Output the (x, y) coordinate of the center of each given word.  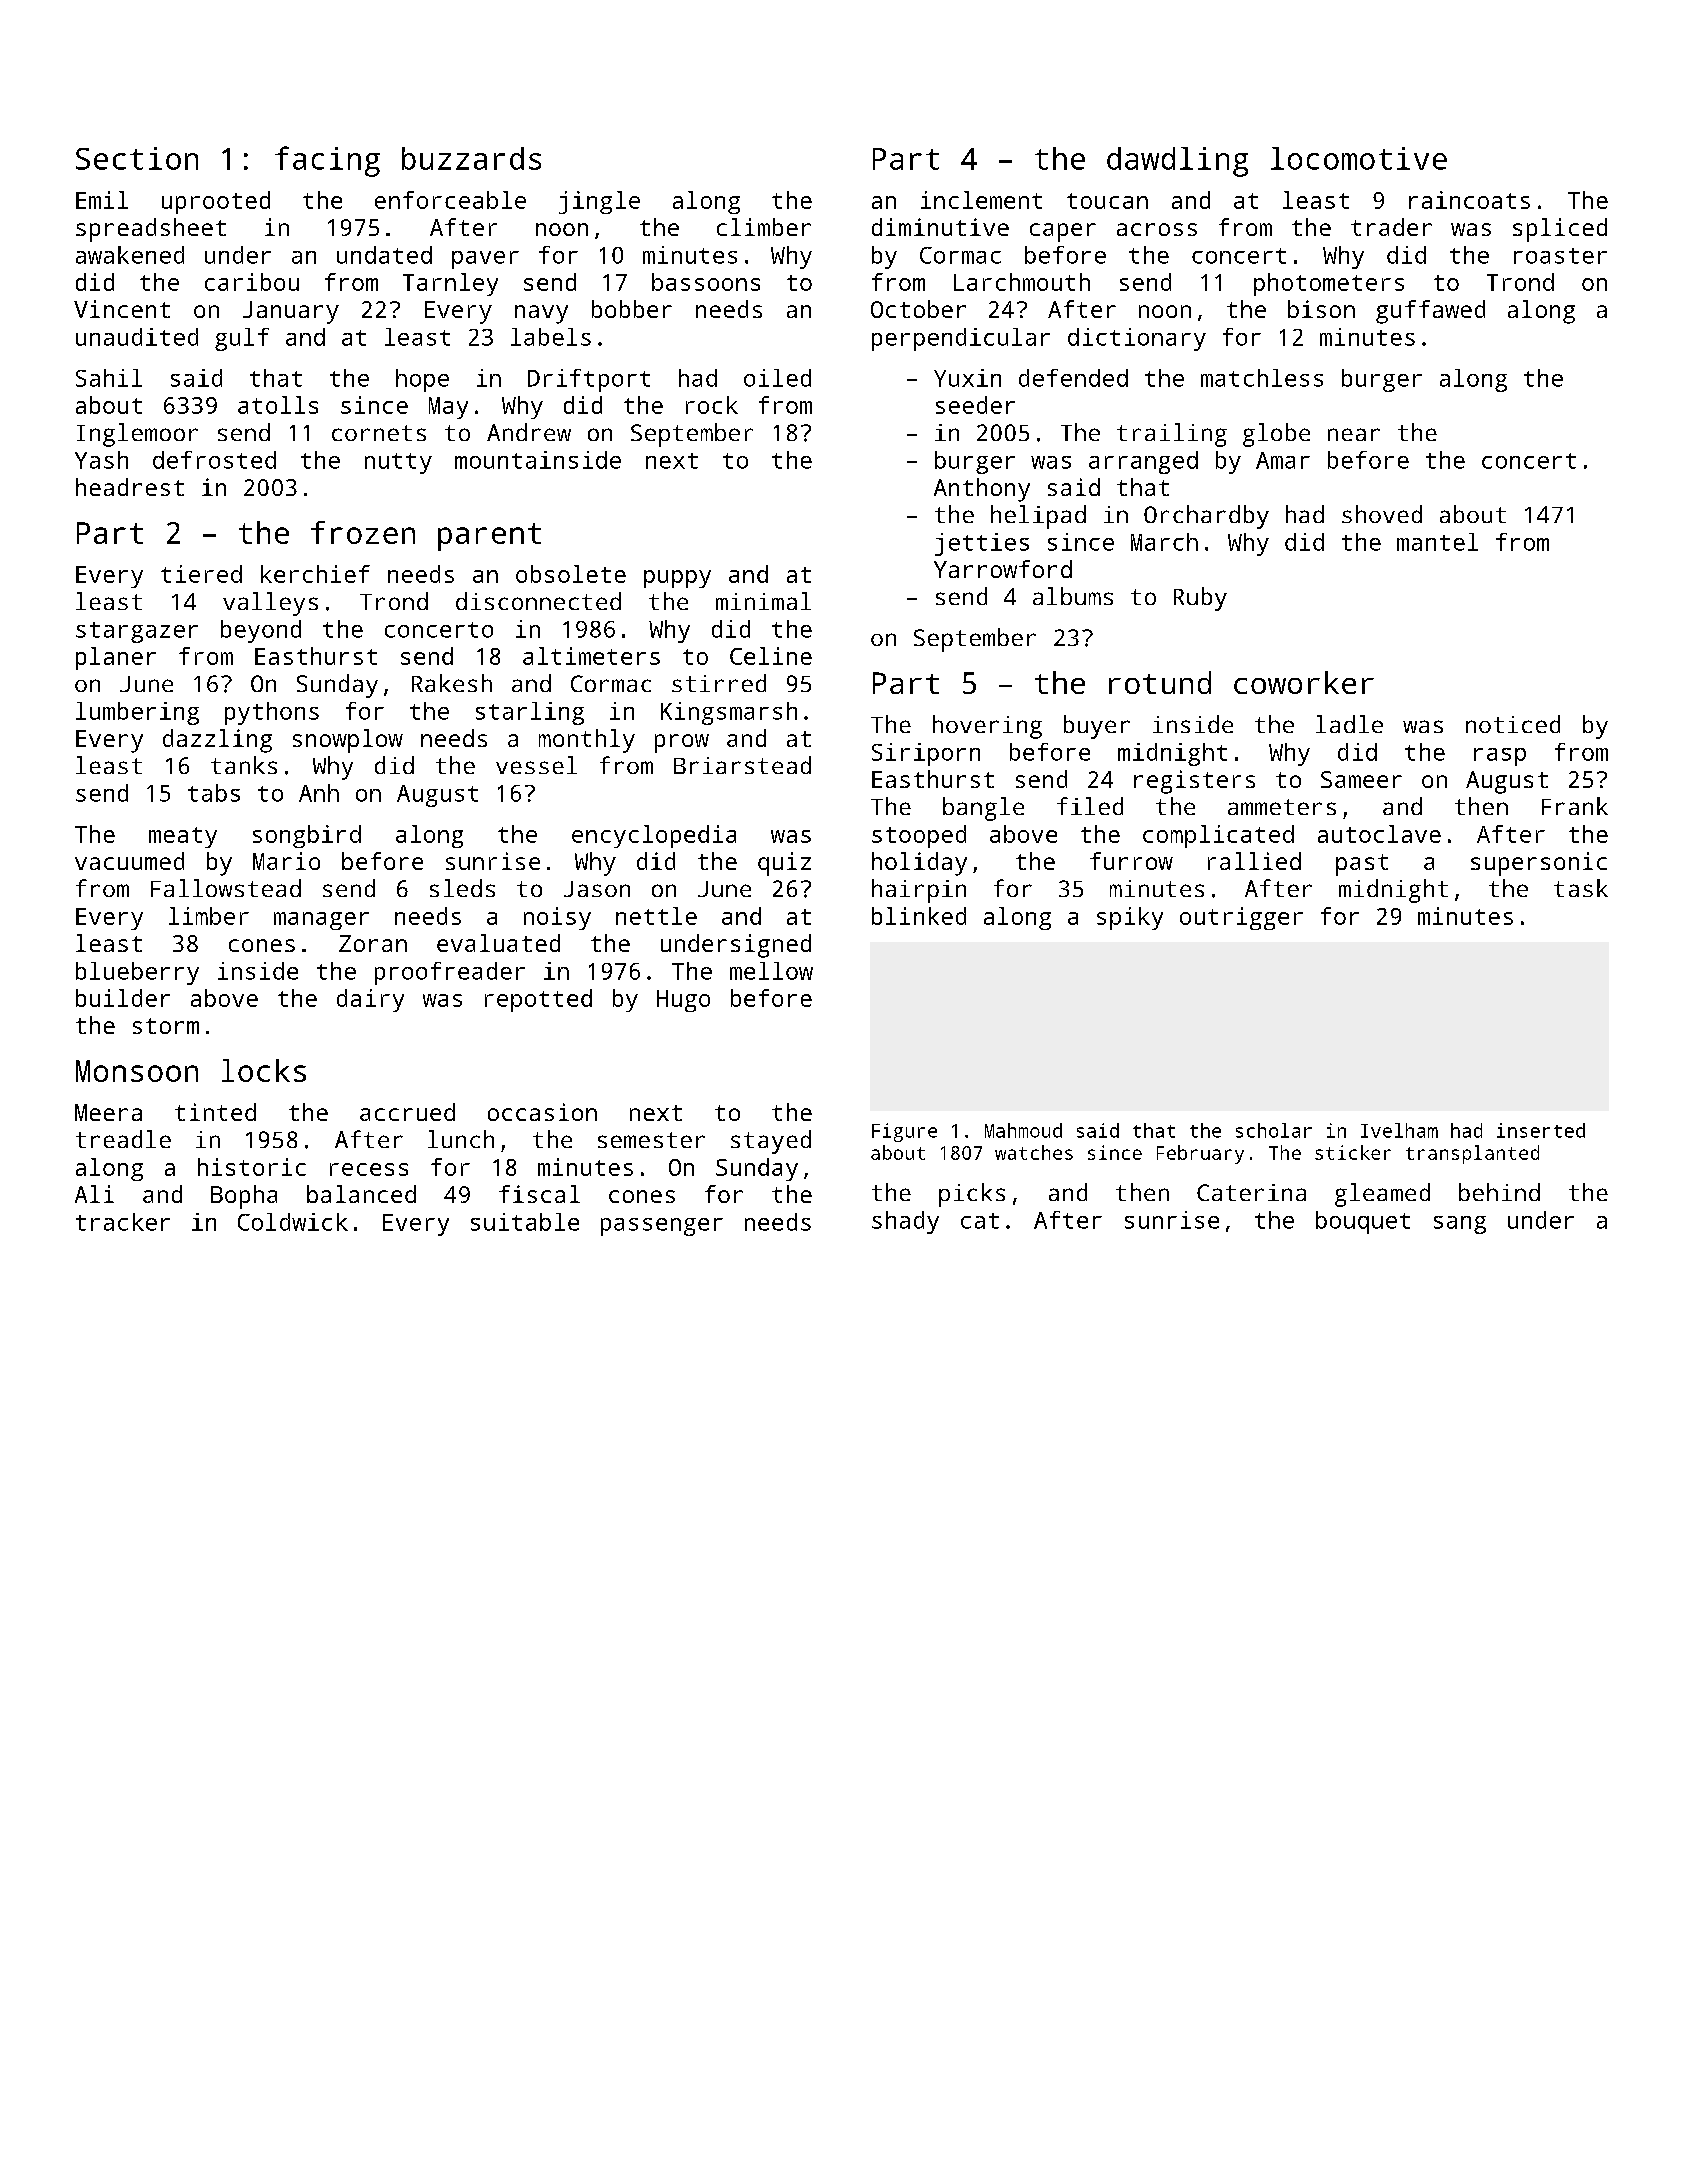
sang (1460, 1225)
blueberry (137, 973)
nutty (398, 463)
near (1354, 434)
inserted (1541, 1130)
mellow (771, 971)
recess (369, 1169)
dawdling (1177, 162)
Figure (904, 1132)
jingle (599, 202)
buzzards (471, 158)
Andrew (529, 432)
